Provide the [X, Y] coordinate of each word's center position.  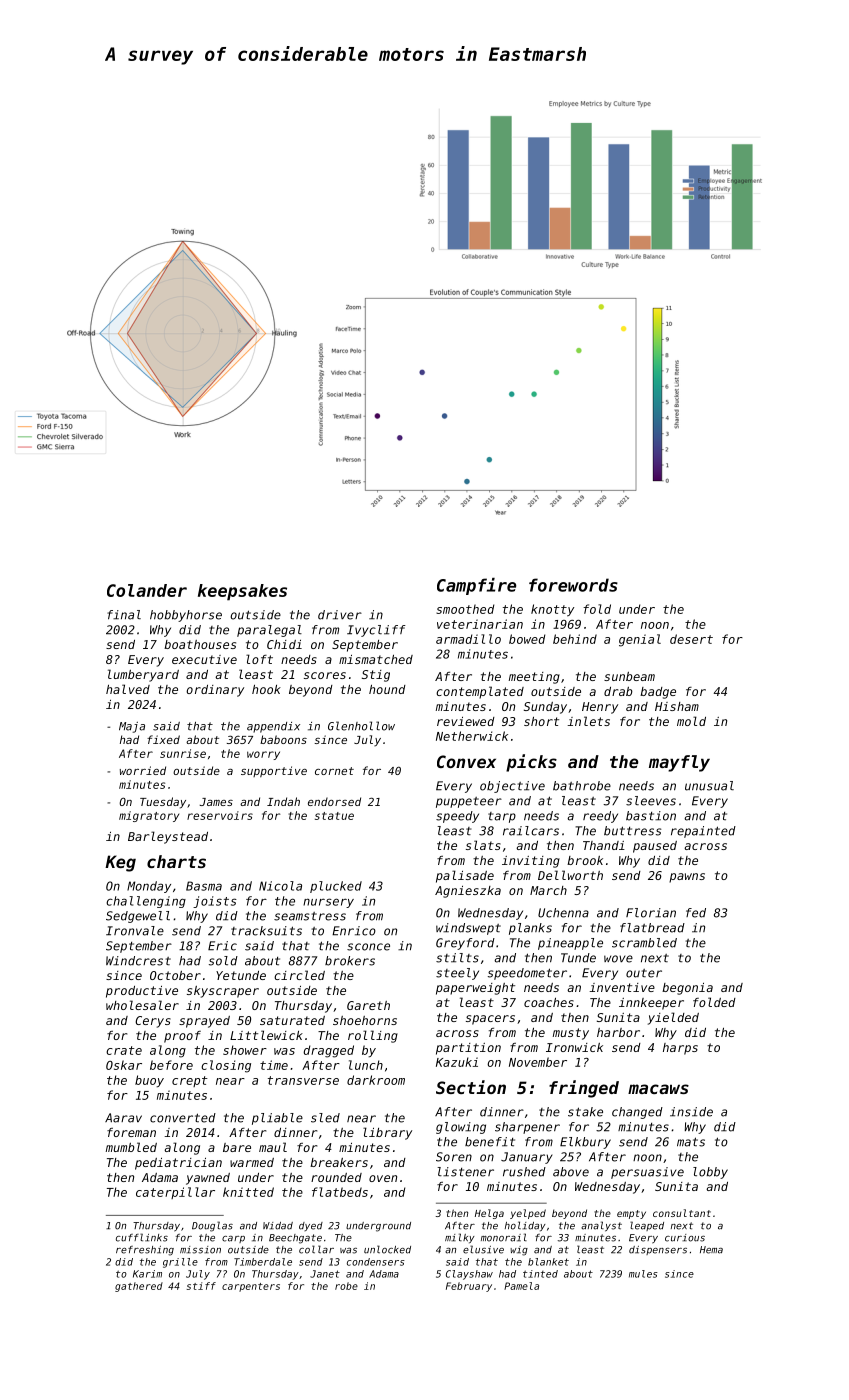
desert [691, 639]
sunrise [183, 753]
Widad [278, 1226]
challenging [146, 902]
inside [691, 1112]
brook [585, 860]
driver [340, 615]
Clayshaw [469, 1275]
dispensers [658, 1250]
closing [226, 1066]
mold [691, 721]
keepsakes [242, 592]
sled [325, 1118]
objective [512, 787]
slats [483, 845]
